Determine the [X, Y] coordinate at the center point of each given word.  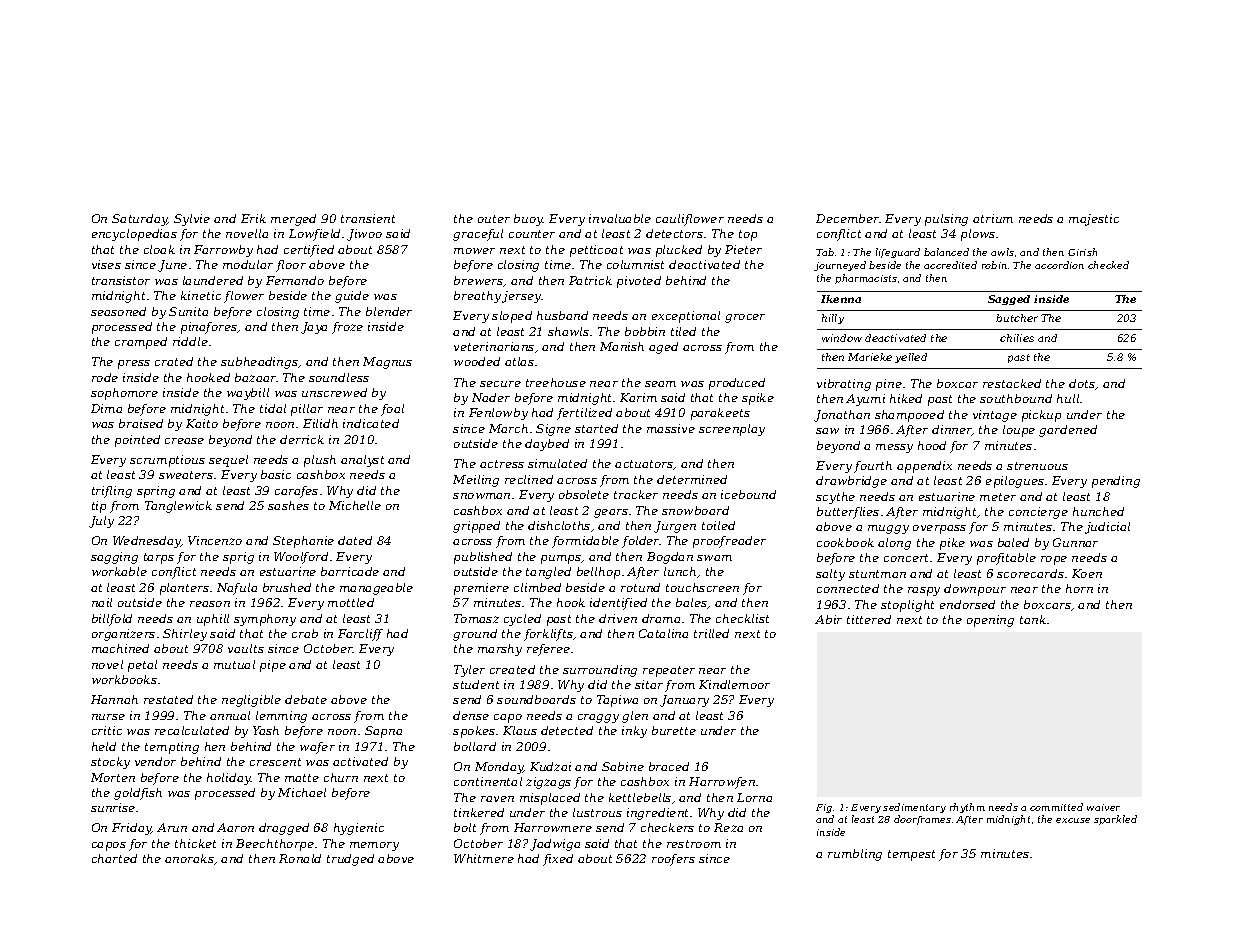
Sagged [1009, 300]
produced [737, 384]
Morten [113, 777]
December [848, 218]
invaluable [620, 218]
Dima [106, 408]
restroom [694, 844]
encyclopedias [134, 235]
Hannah [114, 699]
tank [1033, 619]
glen [635, 717]
